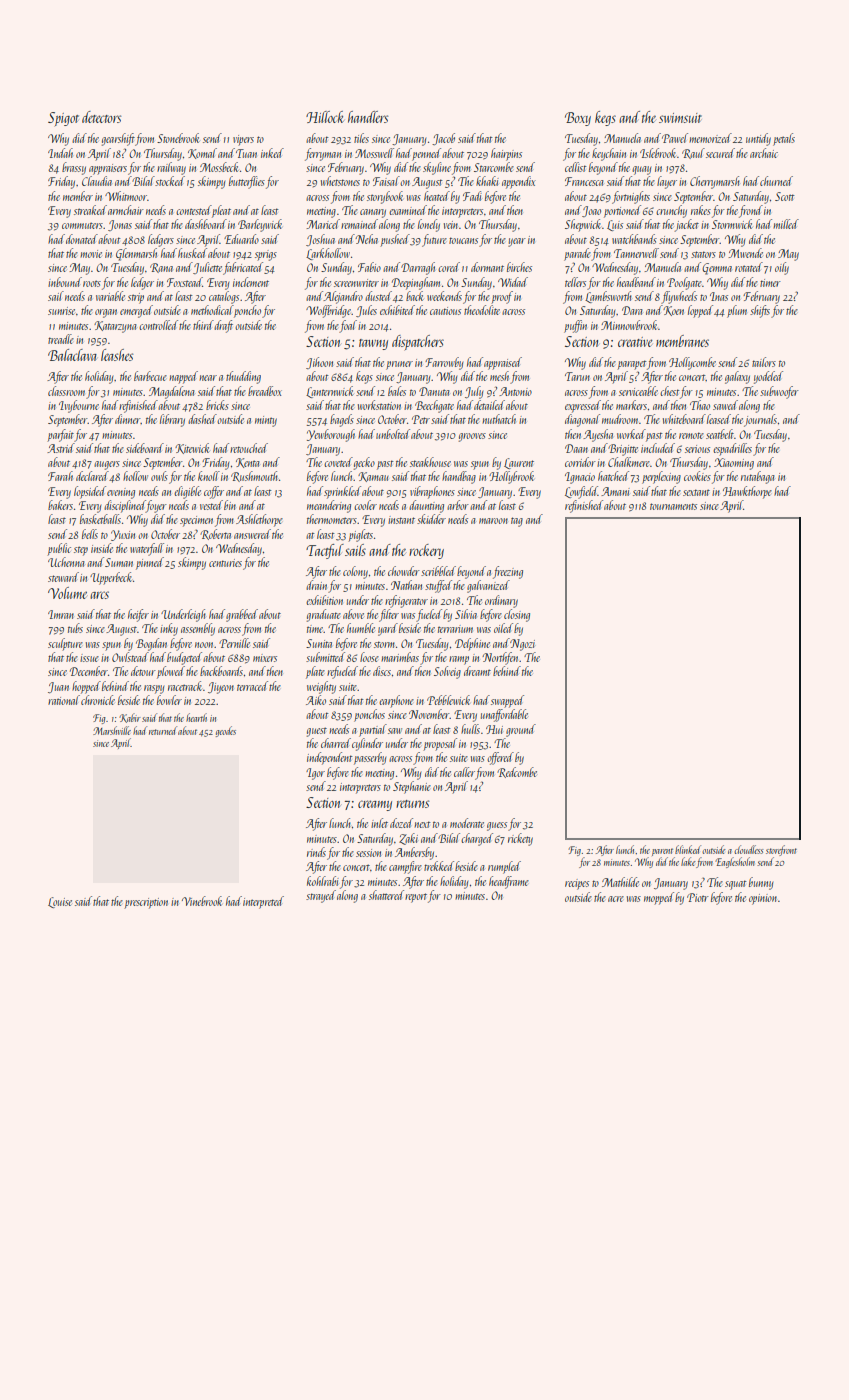 Image resolution: width=849 pixels, height=1400 pixels. I want to click on Hawkthorpe, so click(747, 492).
